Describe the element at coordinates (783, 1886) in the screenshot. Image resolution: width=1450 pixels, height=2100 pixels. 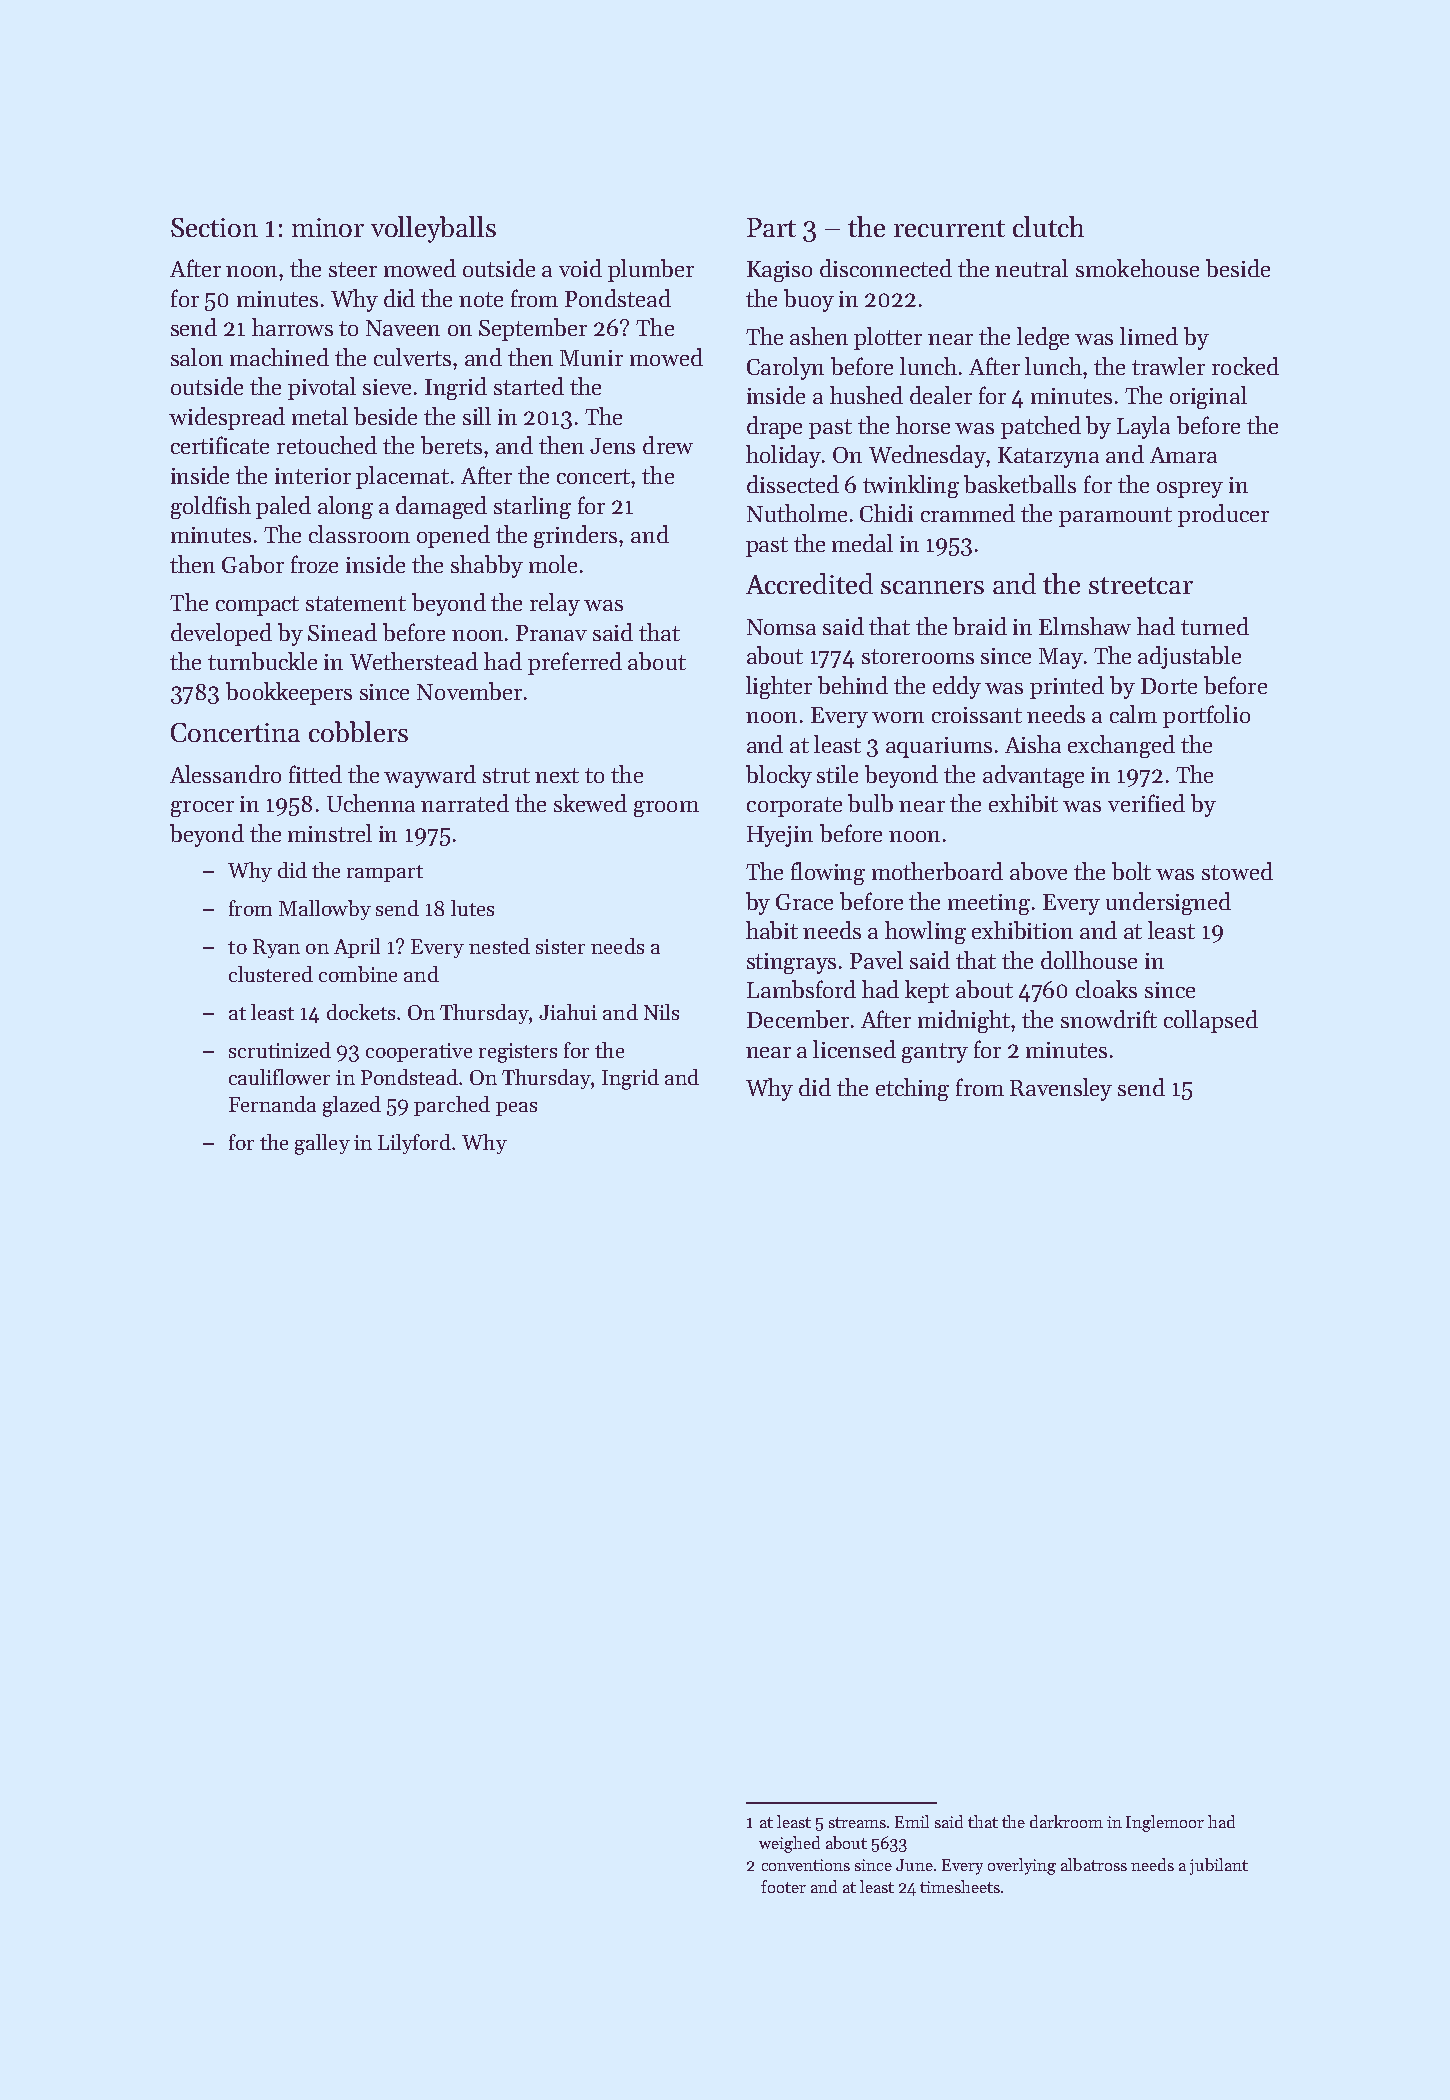
I see `footer` at that location.
